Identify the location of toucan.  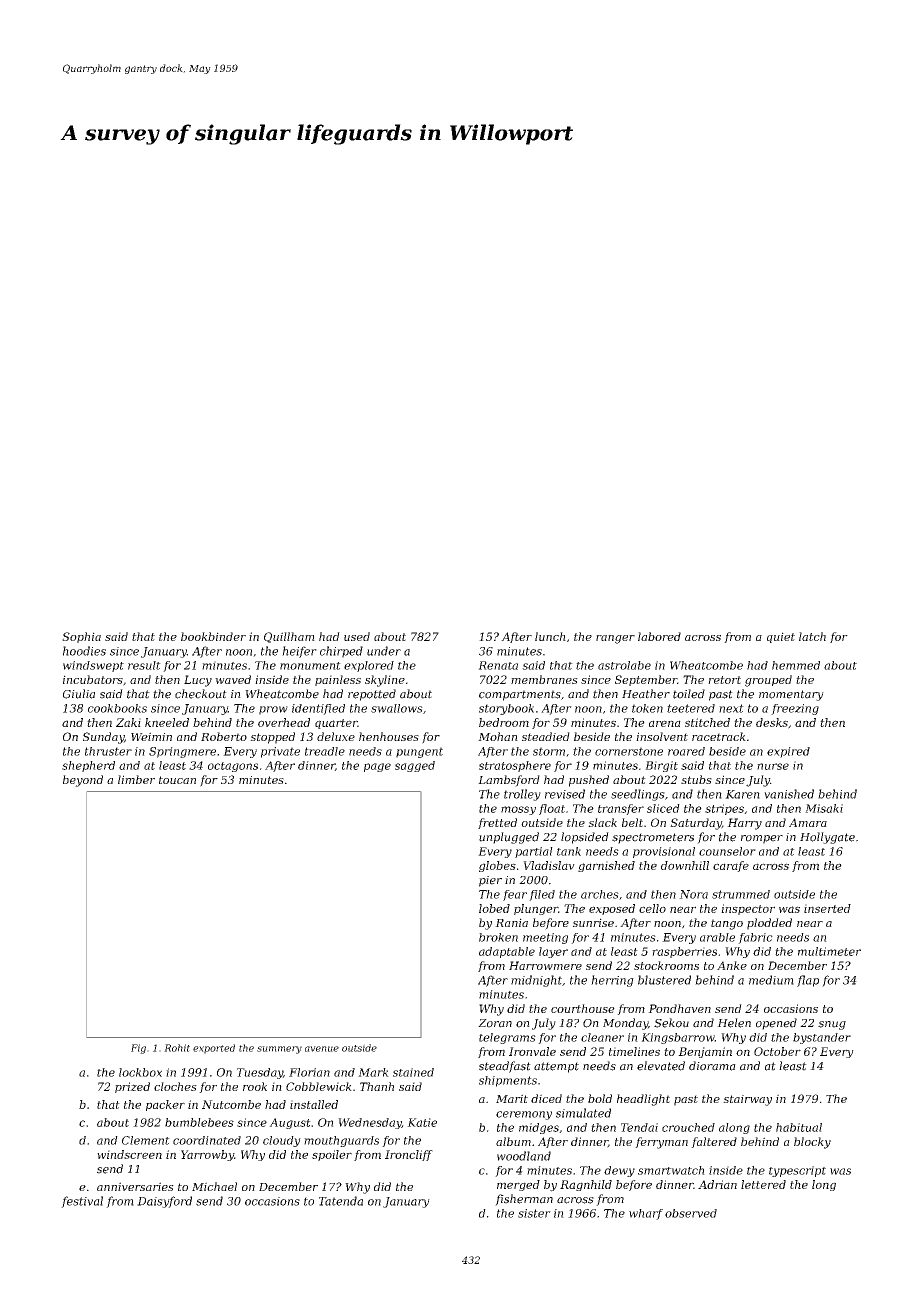
(177, 780).
